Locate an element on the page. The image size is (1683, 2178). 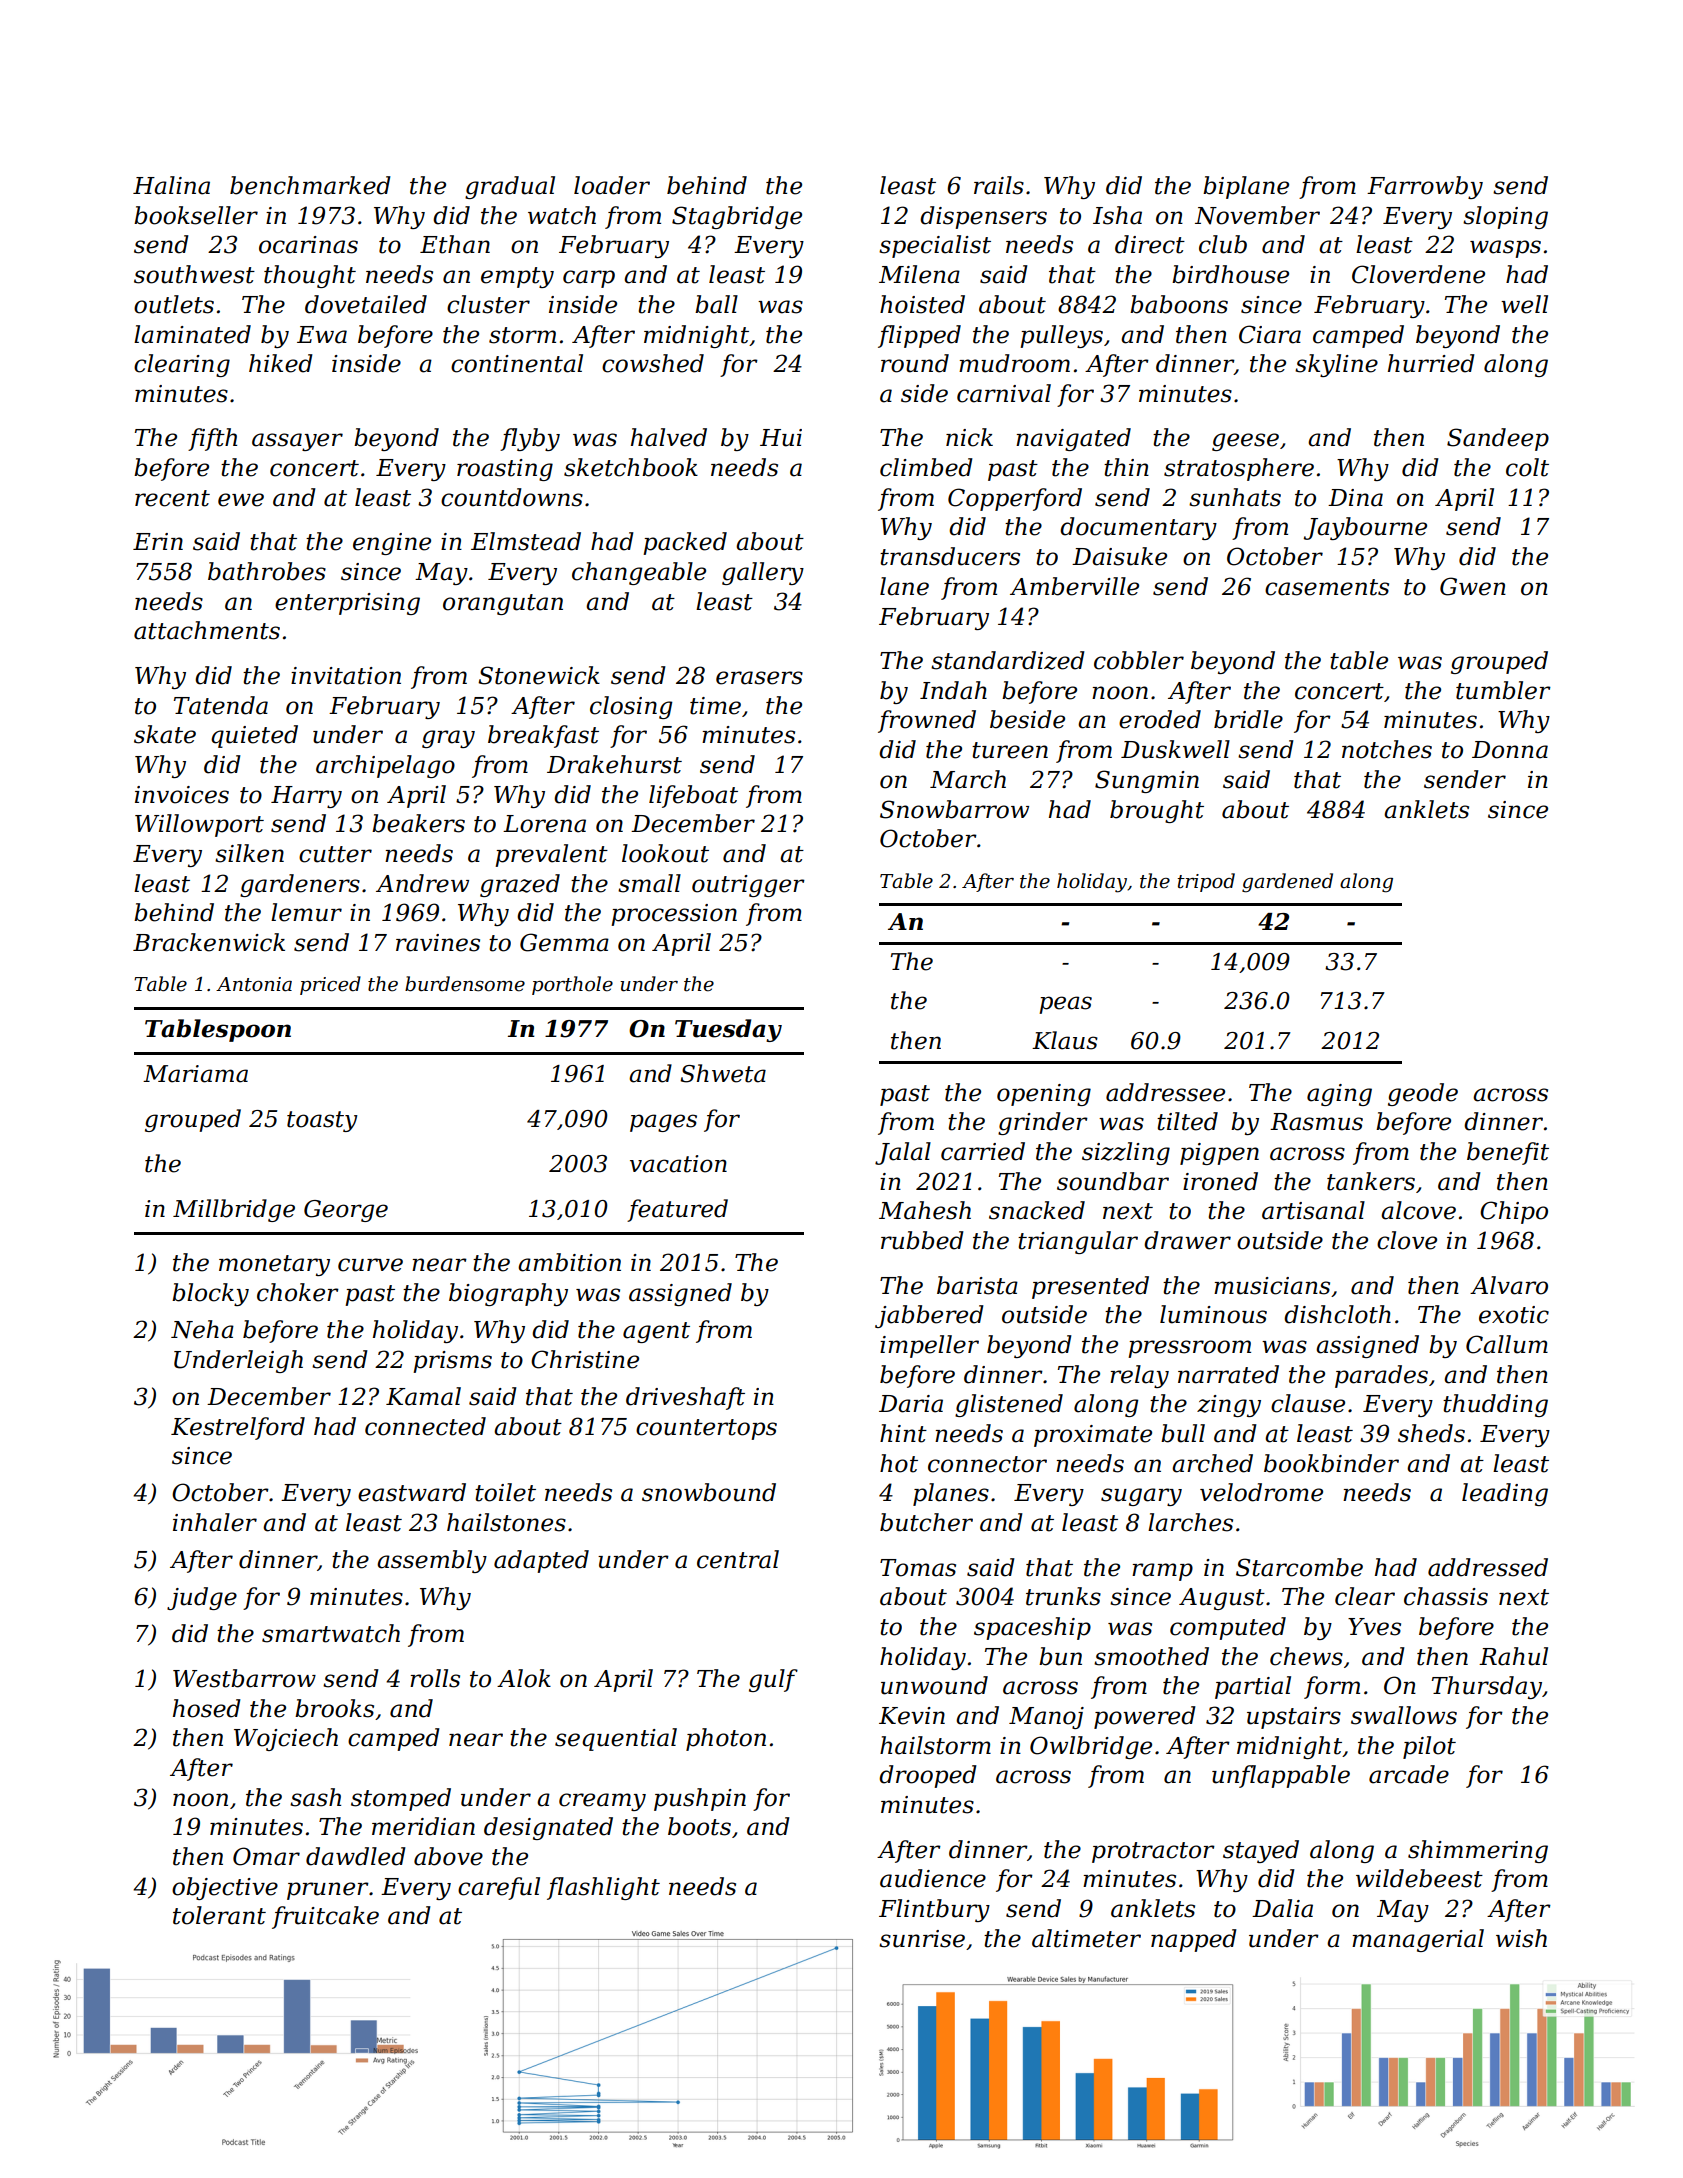
pigpen is located at coordinates (1219, 1154).
